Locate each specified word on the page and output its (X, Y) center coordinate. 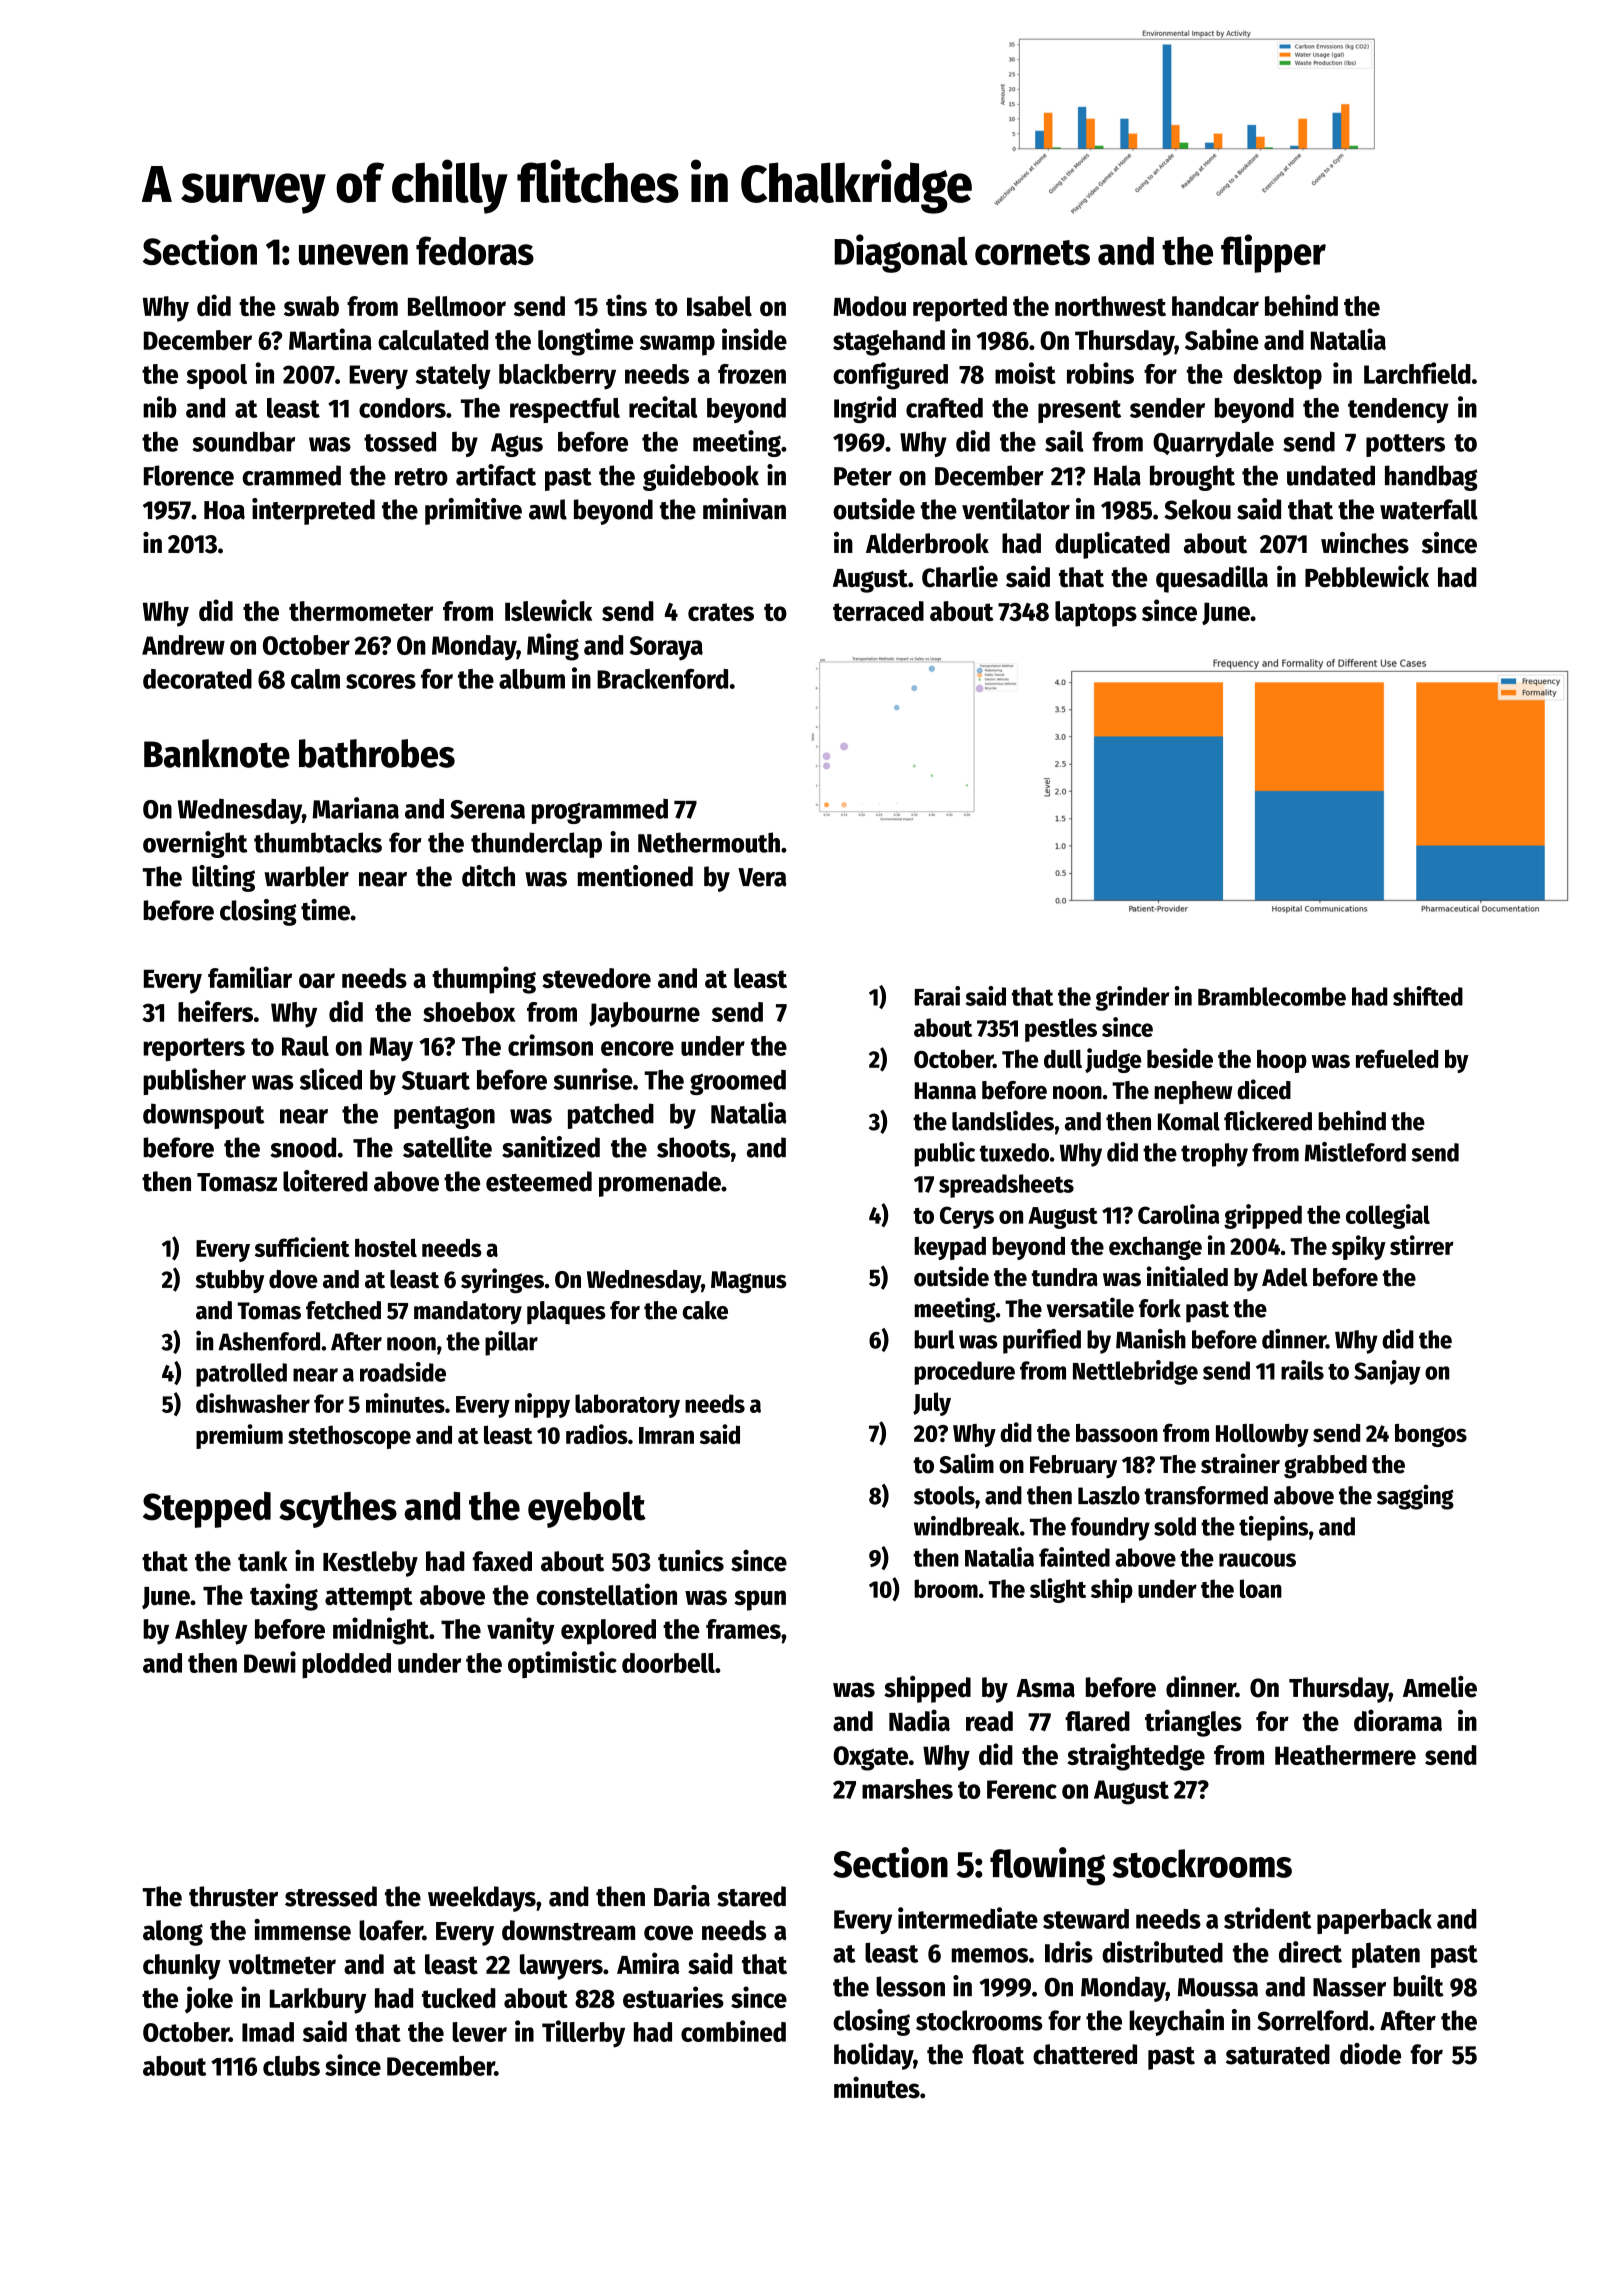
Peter (863, 476)
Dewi (270, 1662)
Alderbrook (927, 543)
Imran (666, 1435)
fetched (343, 1310)
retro (421, 477)
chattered (1085, 2054)
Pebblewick (1367, 576)
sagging (1415, 1497)
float (998, 2054)
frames (743, 1629)
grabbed (1325, 1467)
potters (1405, 445)
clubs (291, 2066)
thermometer (361, 611)
